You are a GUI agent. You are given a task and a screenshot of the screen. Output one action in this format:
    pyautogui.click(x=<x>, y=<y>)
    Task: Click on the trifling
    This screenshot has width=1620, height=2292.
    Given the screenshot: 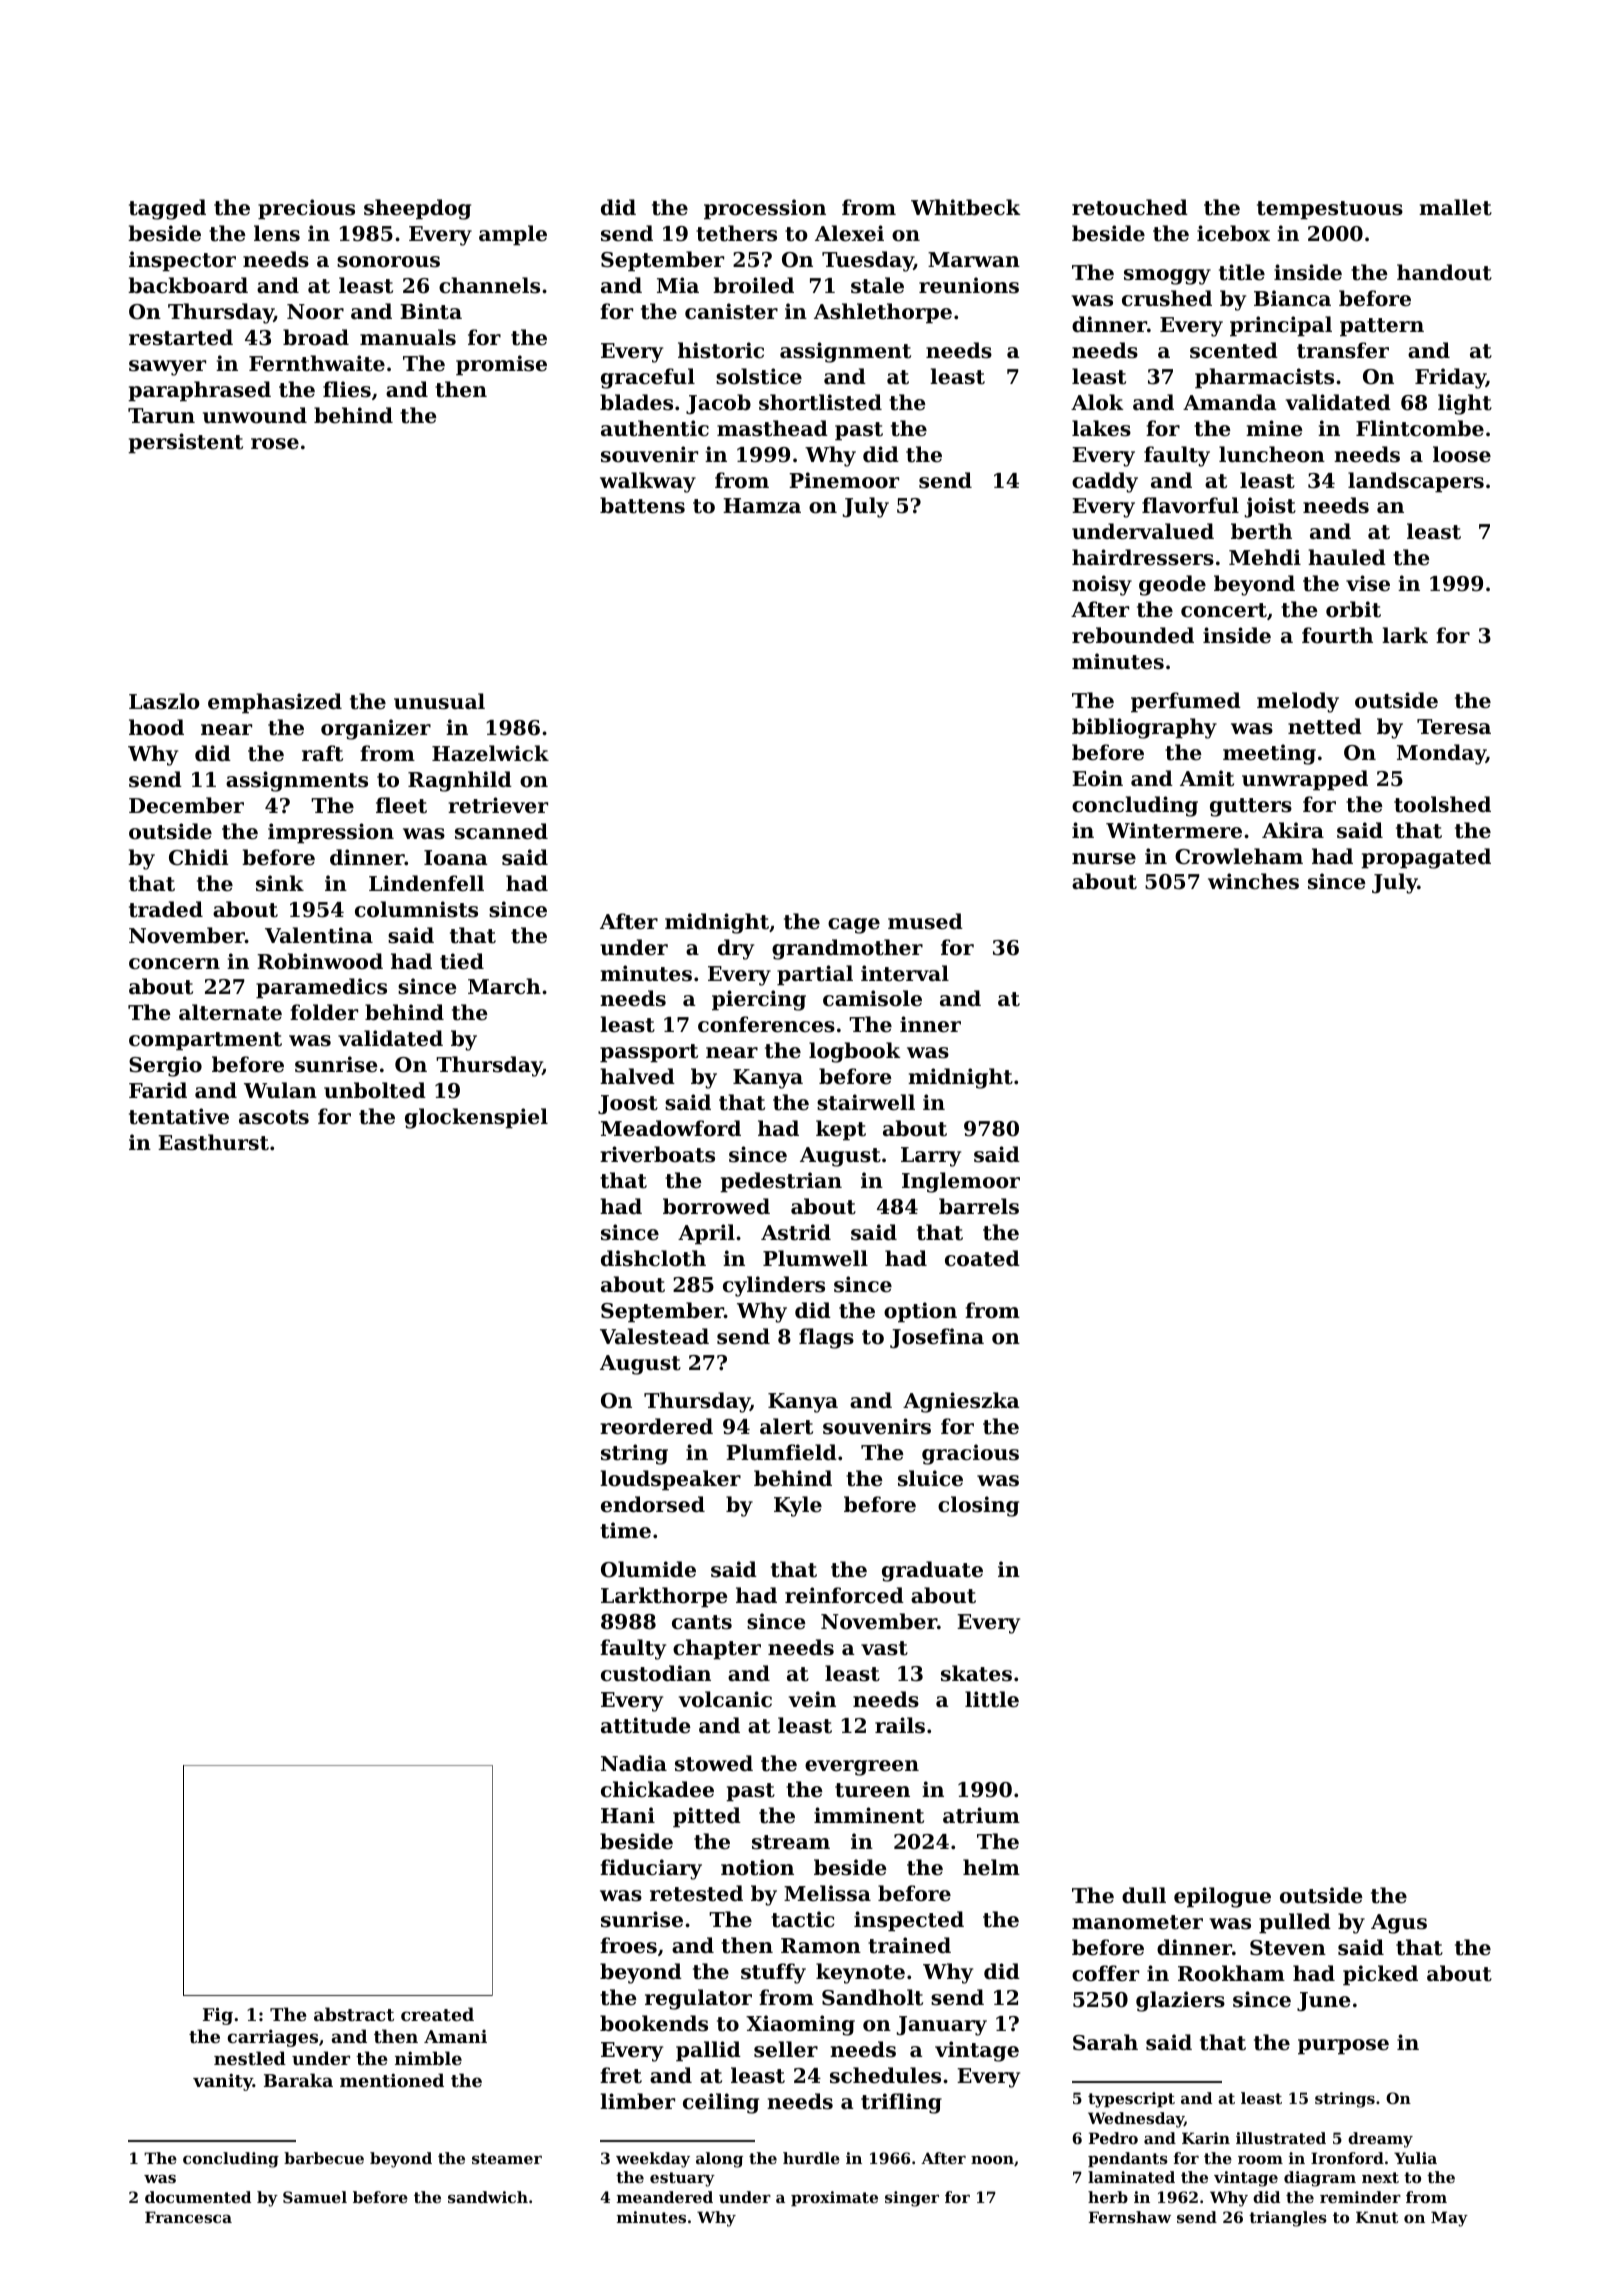 What is the action you would take?
    pyautogui.click(x=901, y=2103)
